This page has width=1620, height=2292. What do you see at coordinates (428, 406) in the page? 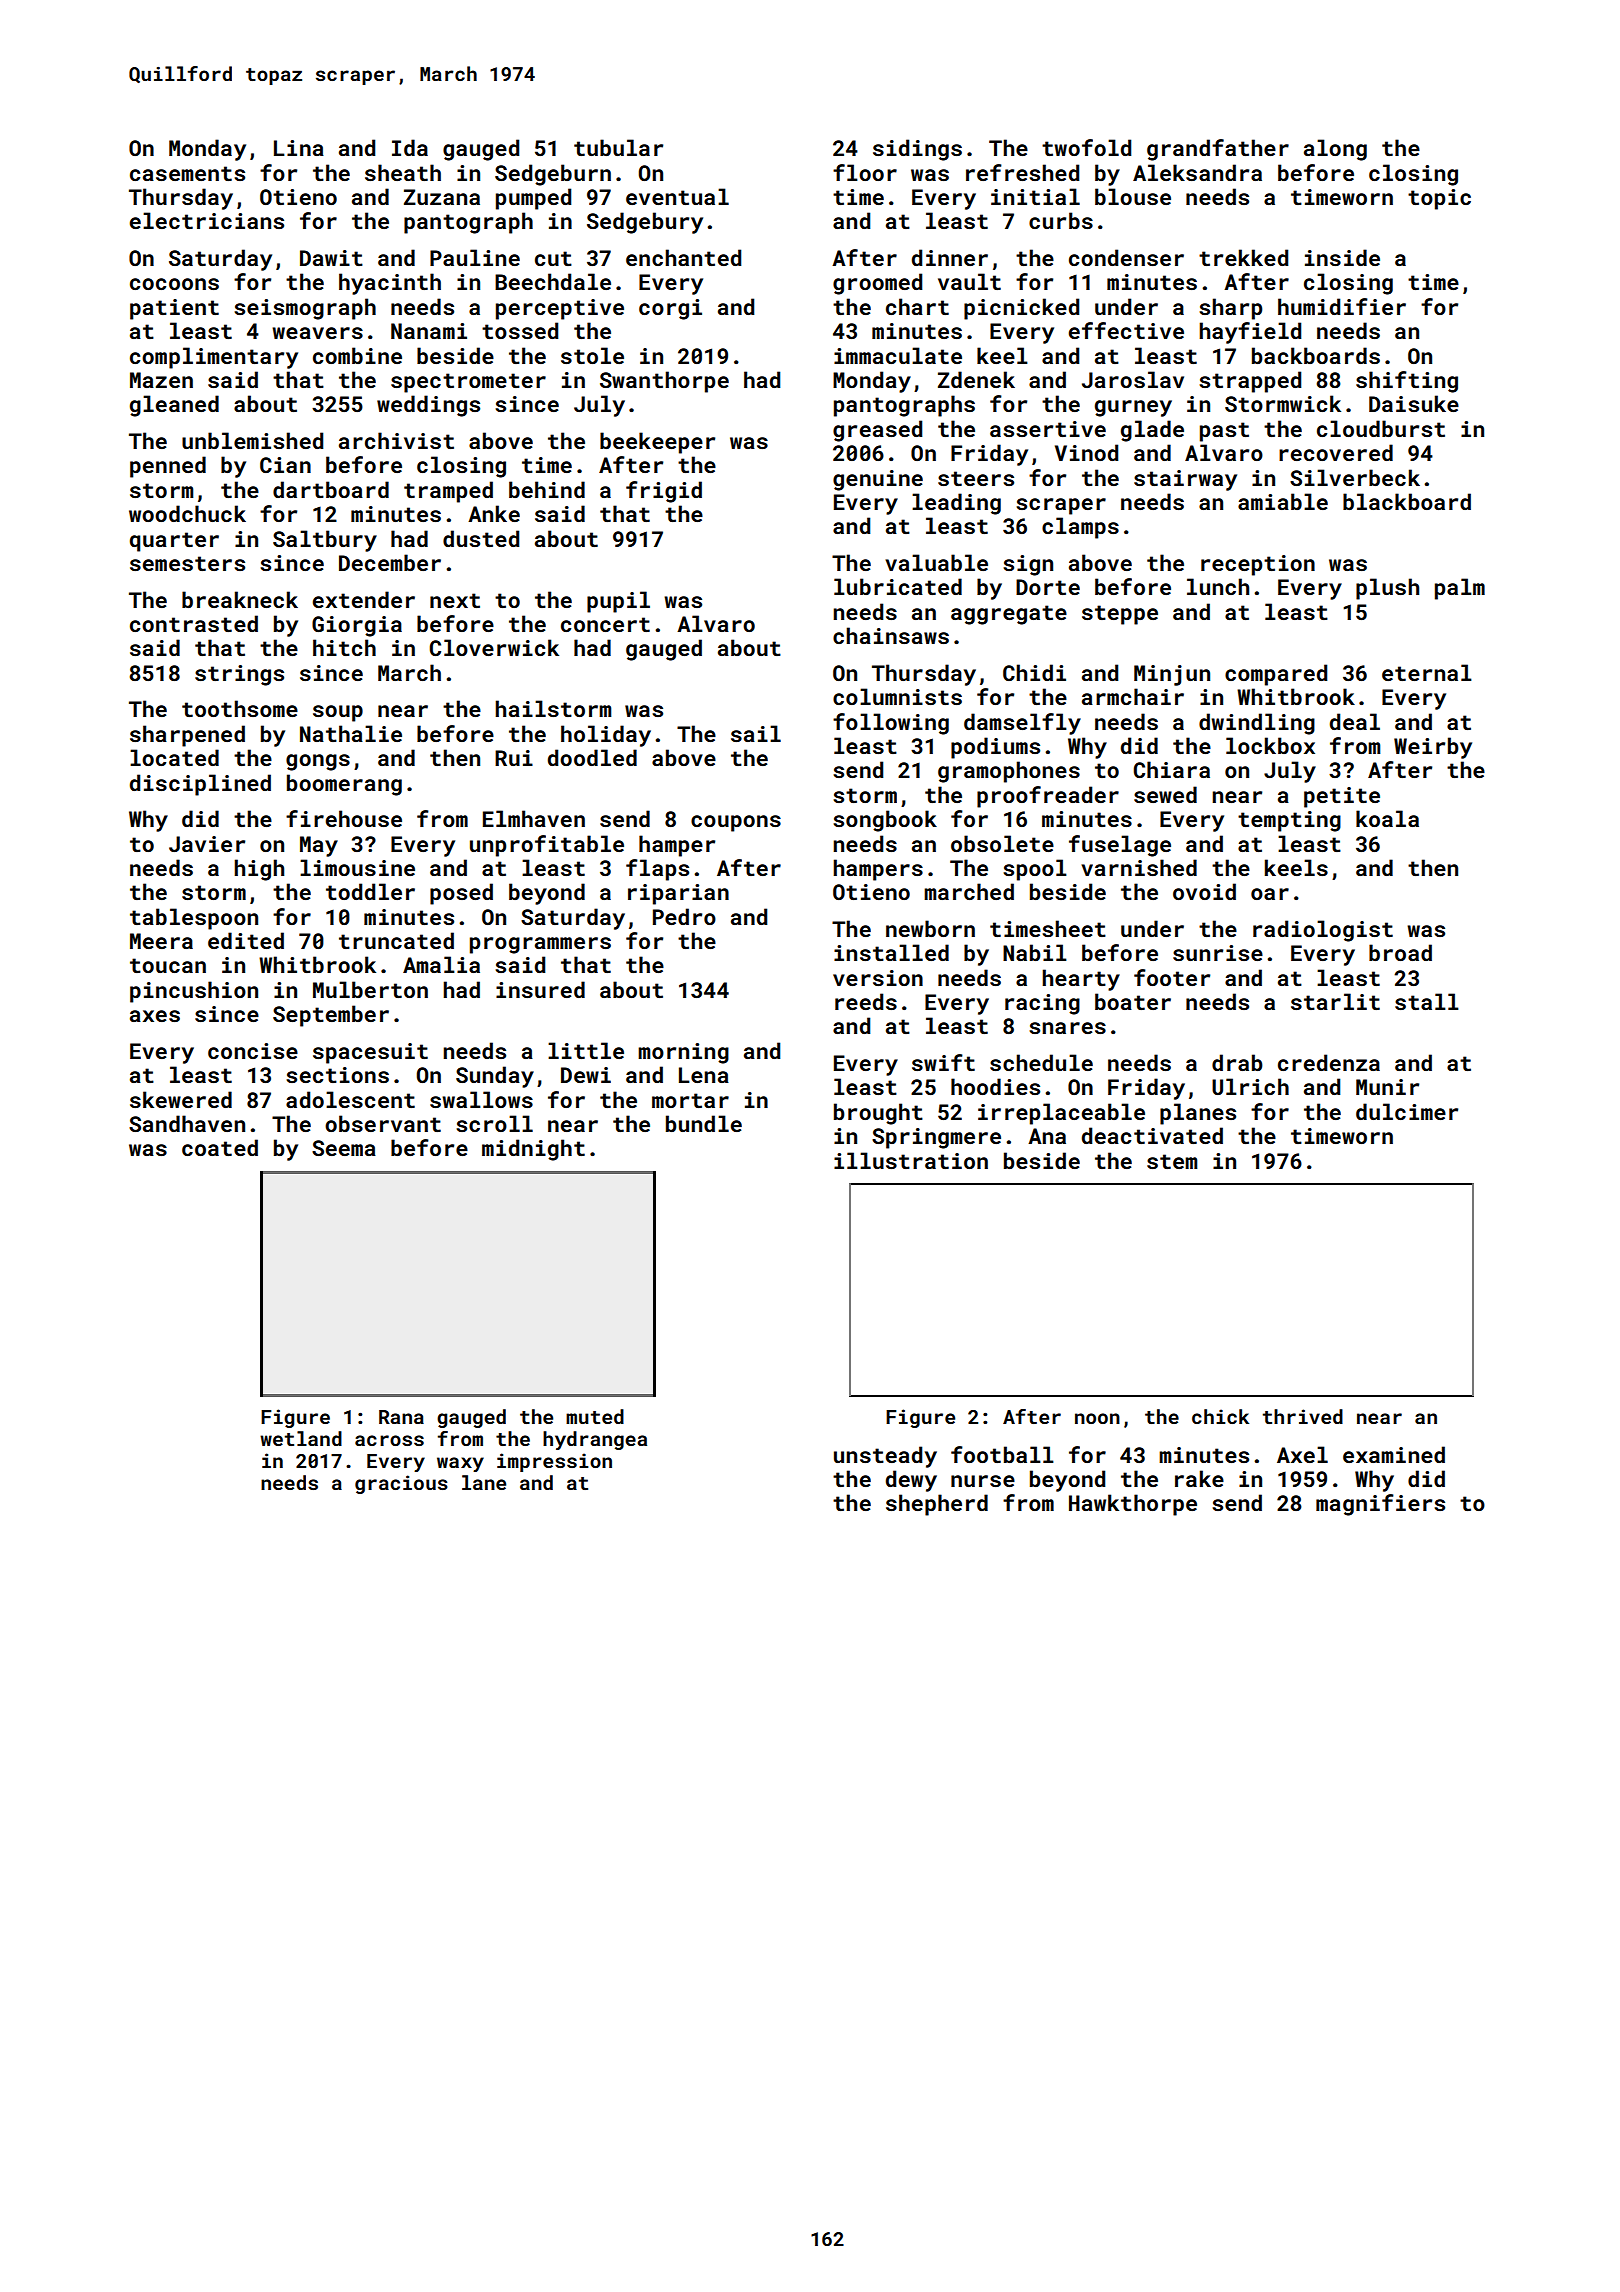
I see `weddings` at bounding box center [428, 406].
